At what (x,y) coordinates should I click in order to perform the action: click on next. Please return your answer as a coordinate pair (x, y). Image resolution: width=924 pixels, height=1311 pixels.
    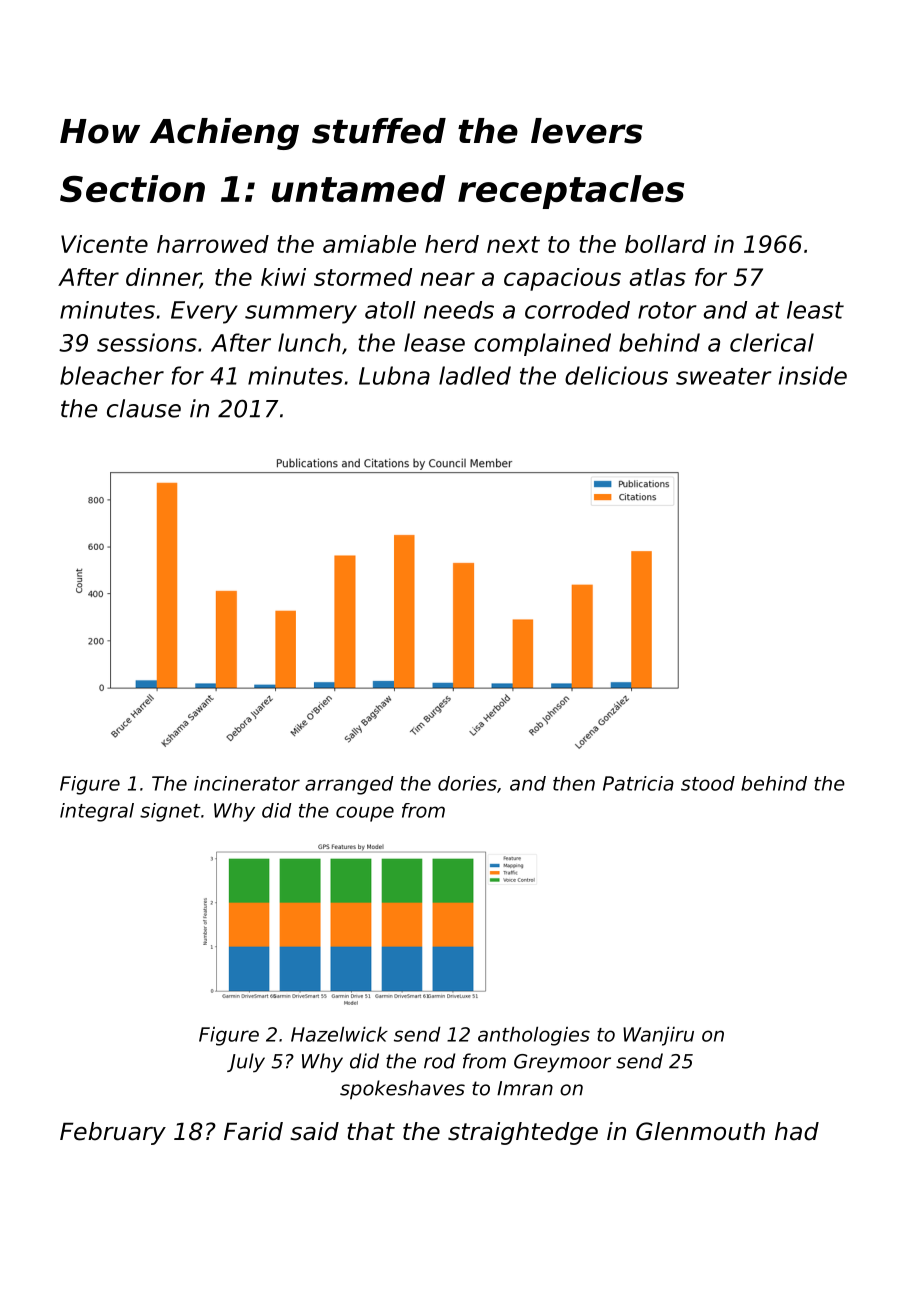
    Looking at the image, I should click on (513, 244).
